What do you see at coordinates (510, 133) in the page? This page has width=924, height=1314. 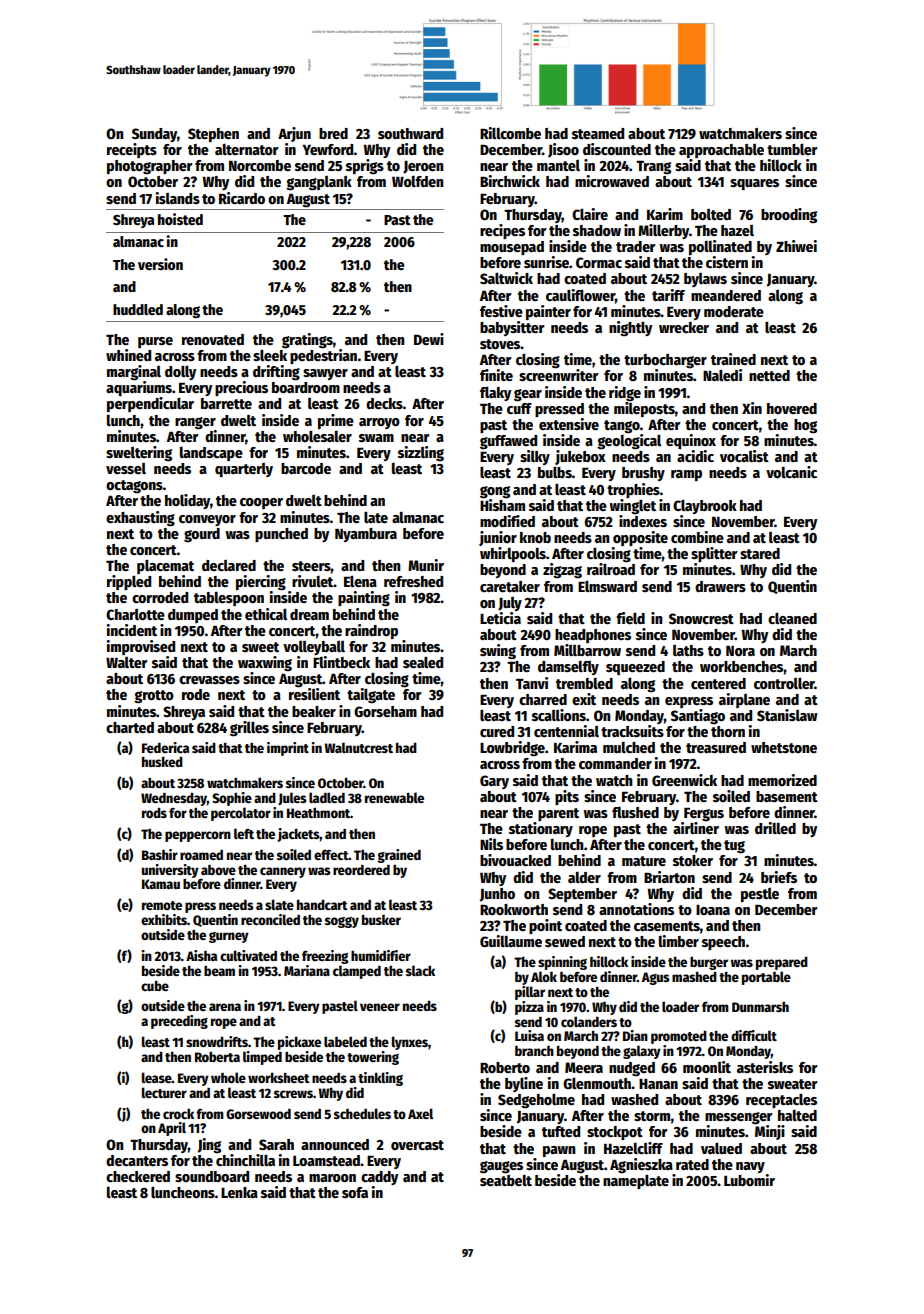 I see `Rillcombe` at bounding box center [510, 133].
